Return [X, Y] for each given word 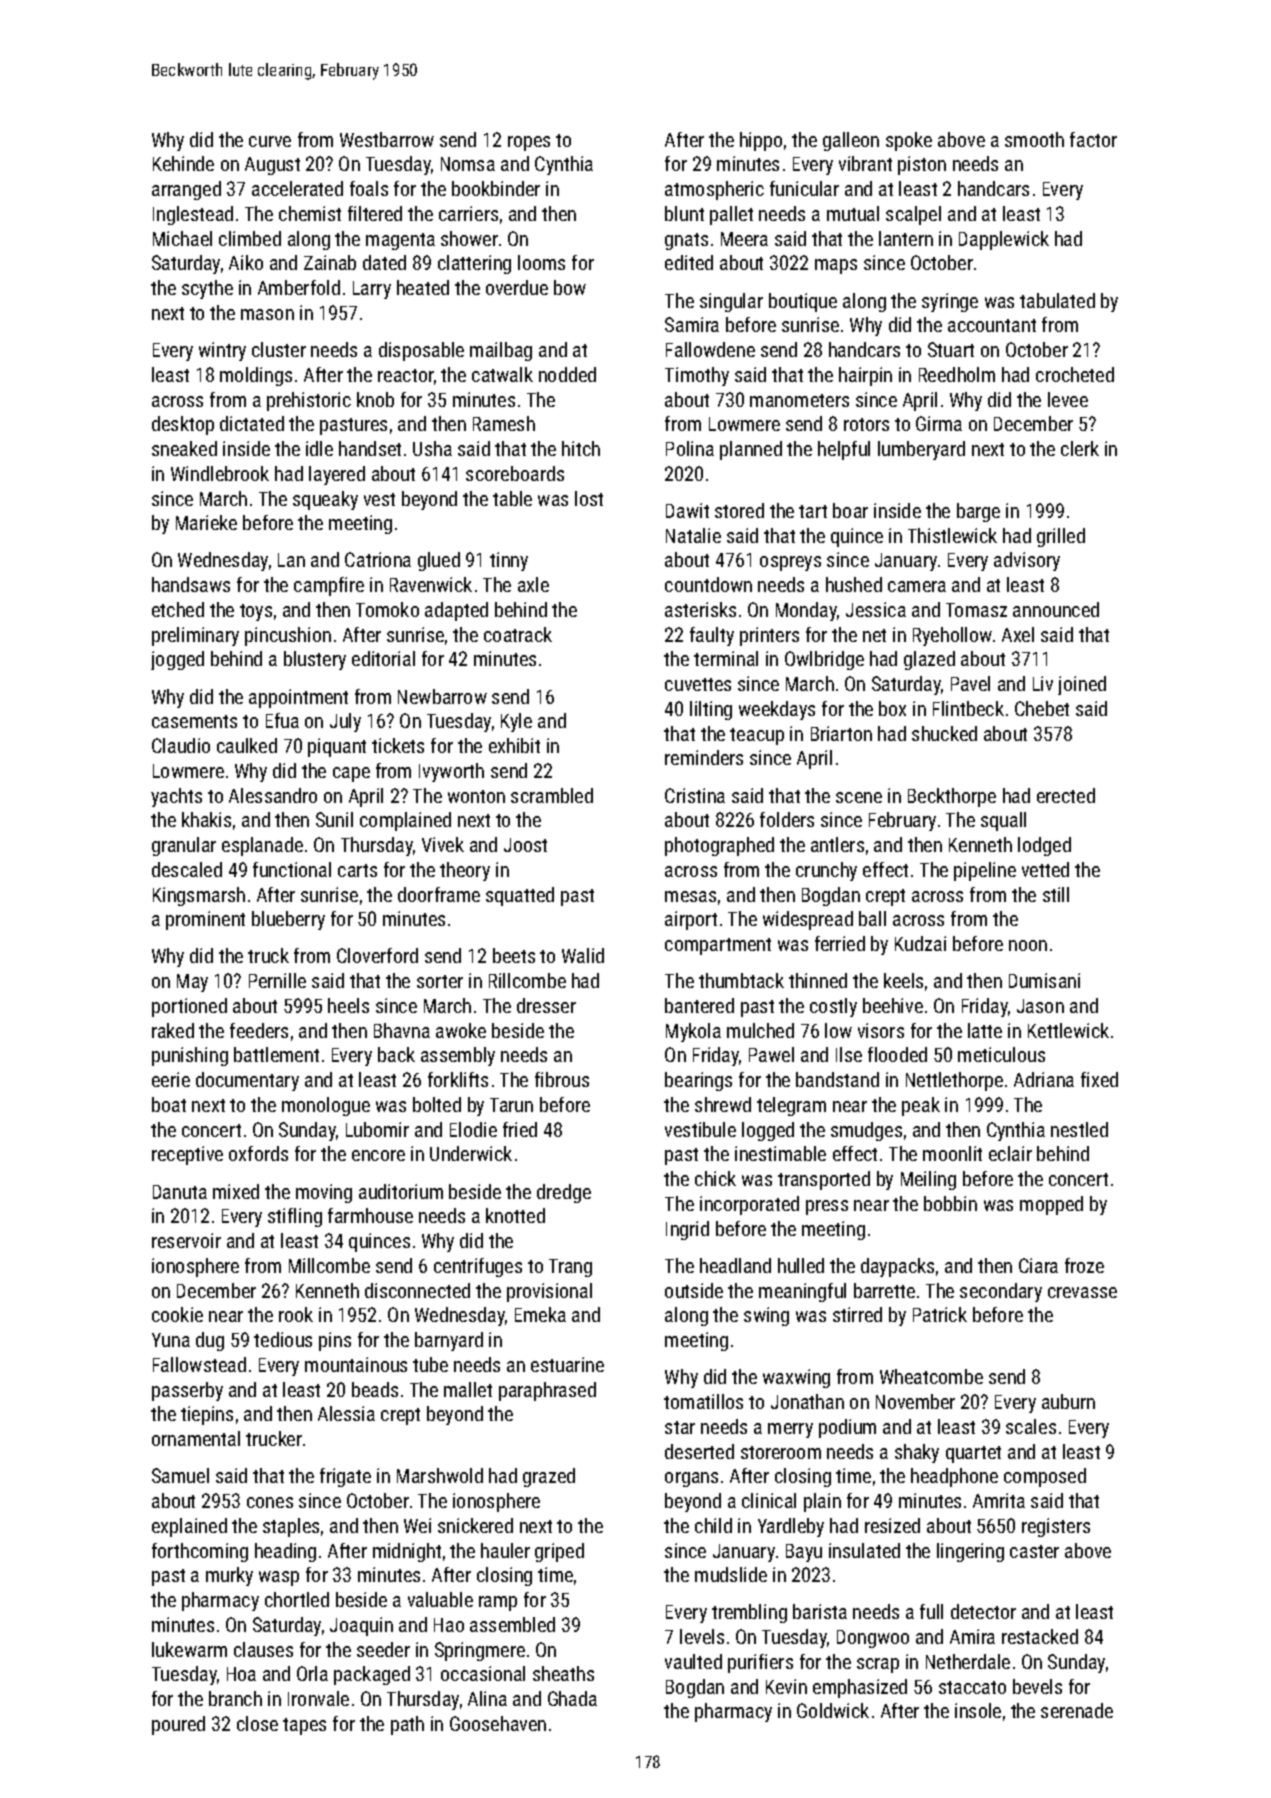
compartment [718, 946]
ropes [529, 143]
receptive [187, 1155]
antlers [837, 844]
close [257, 1723]
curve [270, 141]
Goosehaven [498, 1723]
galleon [851, 141]
